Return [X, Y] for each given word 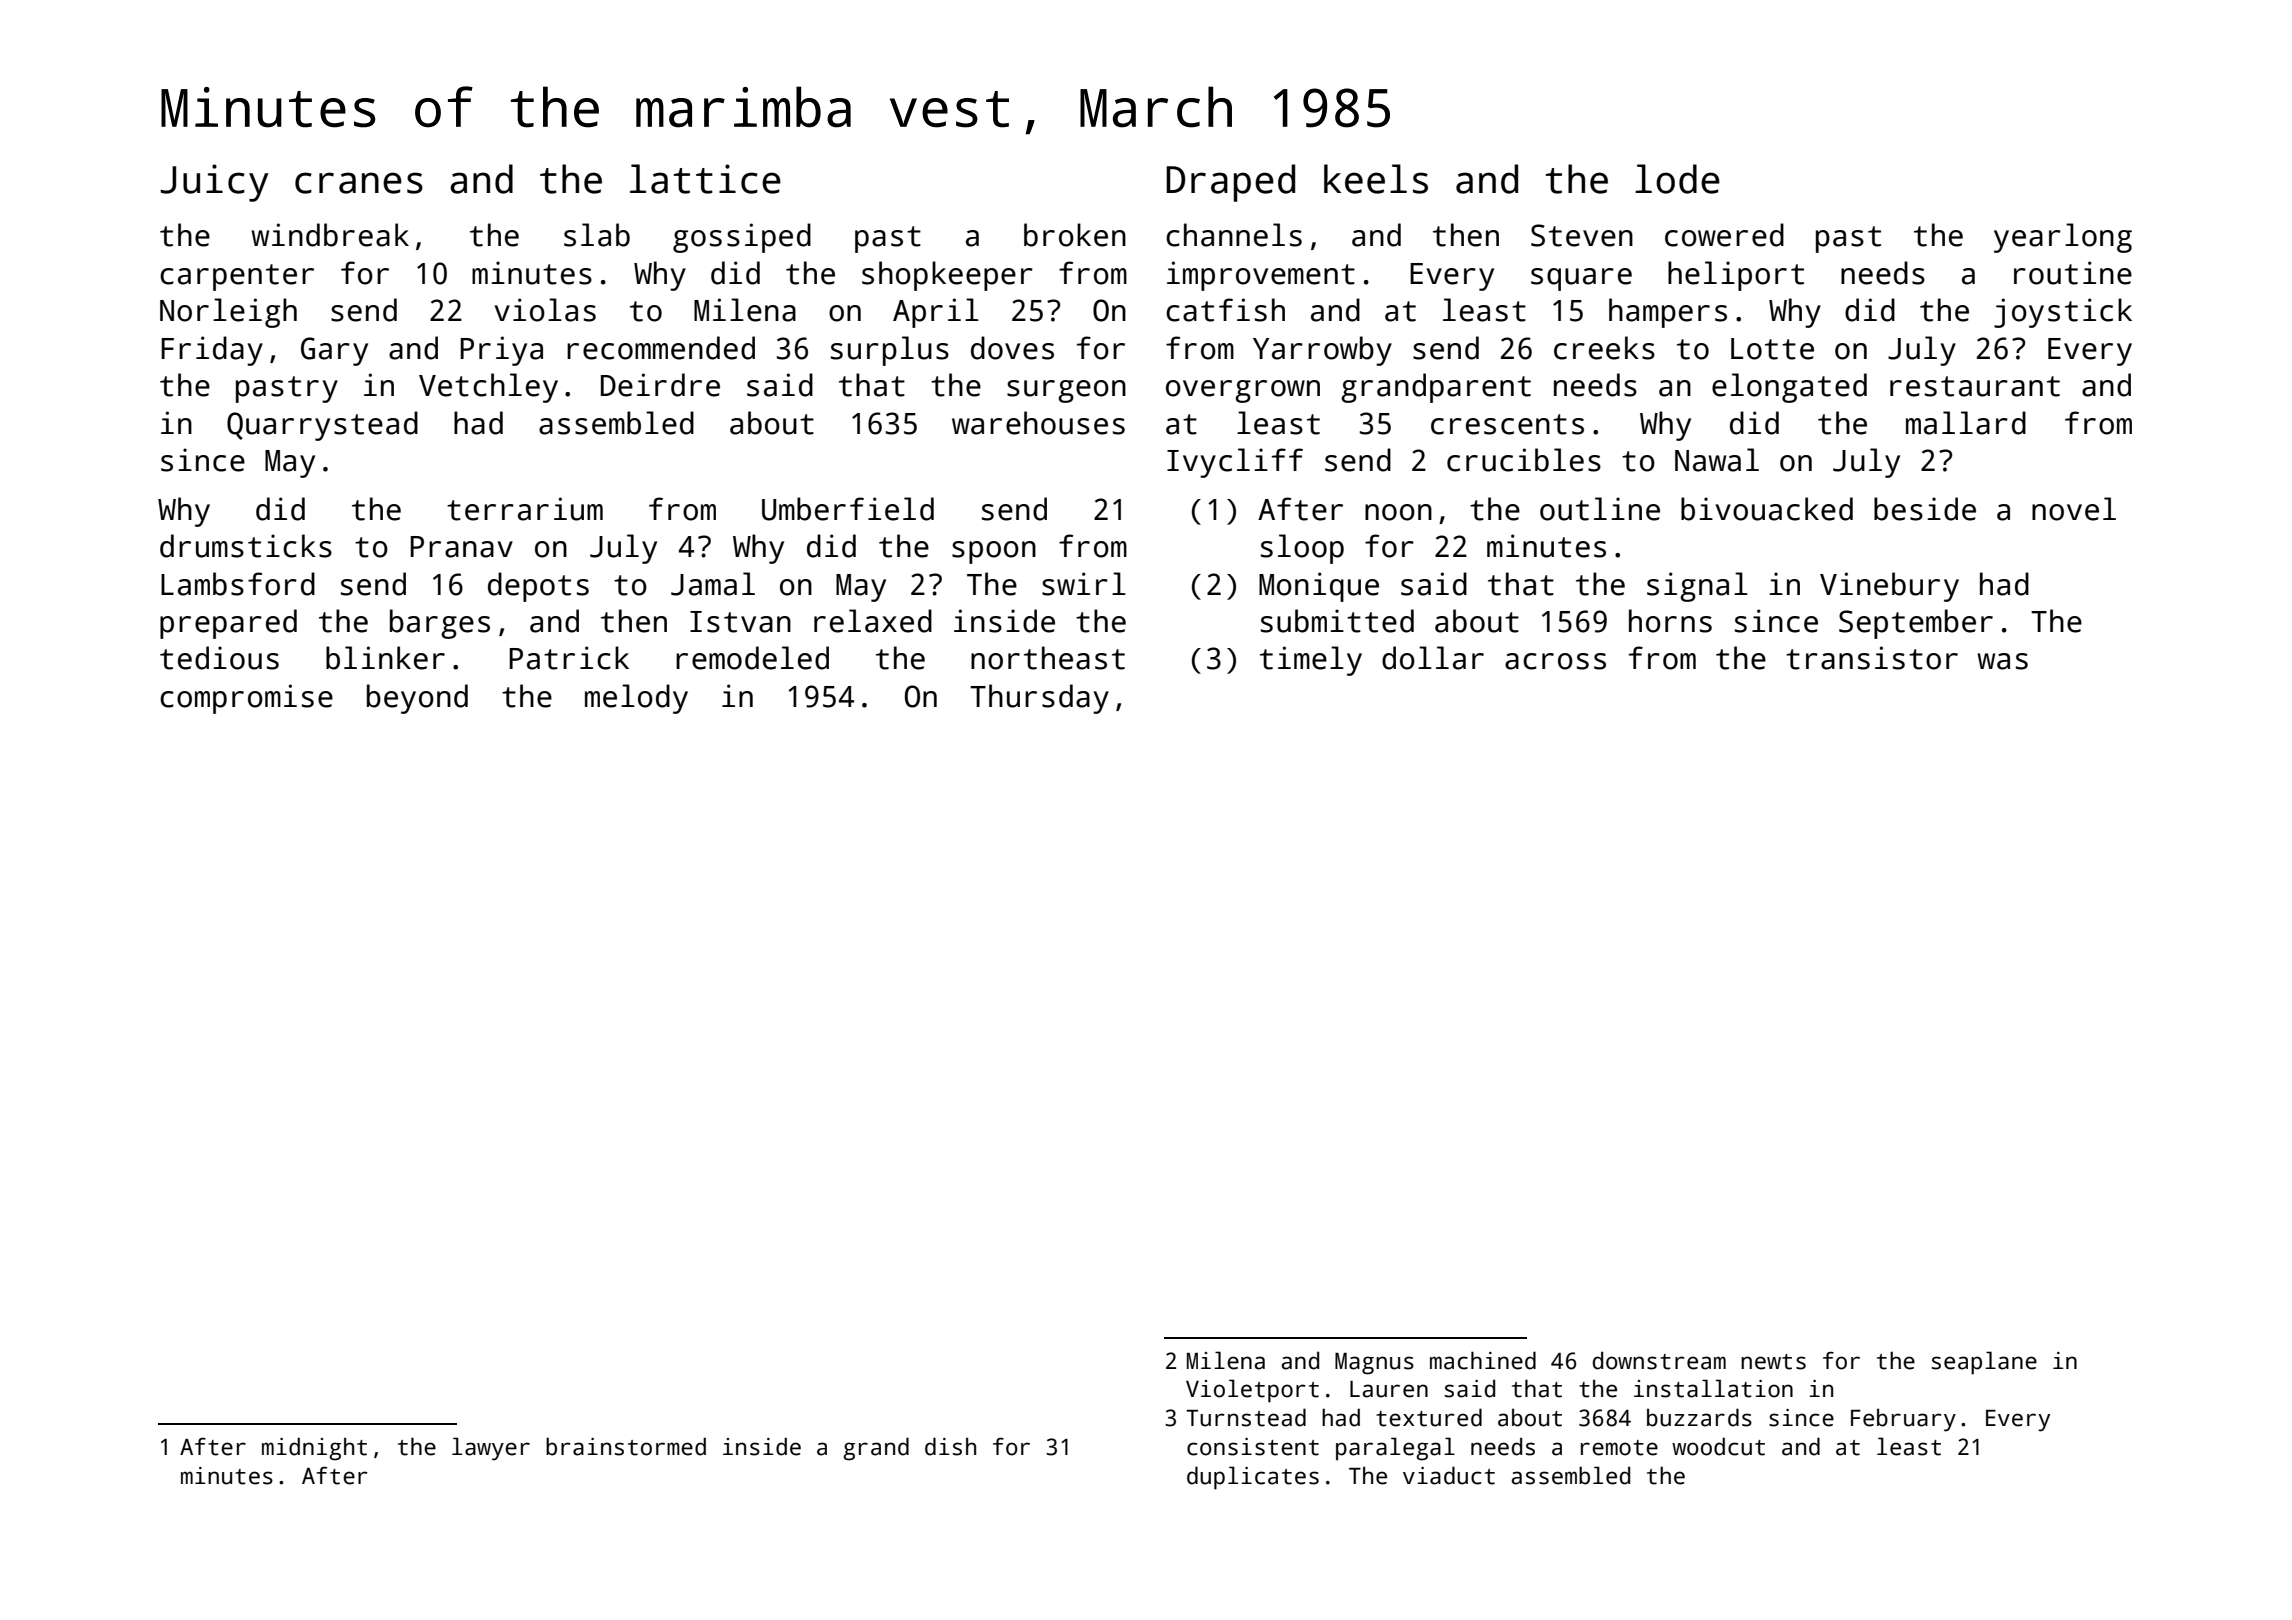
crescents [1507, 424]
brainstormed [626, 1446]
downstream [1659, 1360]
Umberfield [848, 509]
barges [440, 624]
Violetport [1252, 1391]
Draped [1230, 183]
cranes [359, 183]
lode [1677, 179]
